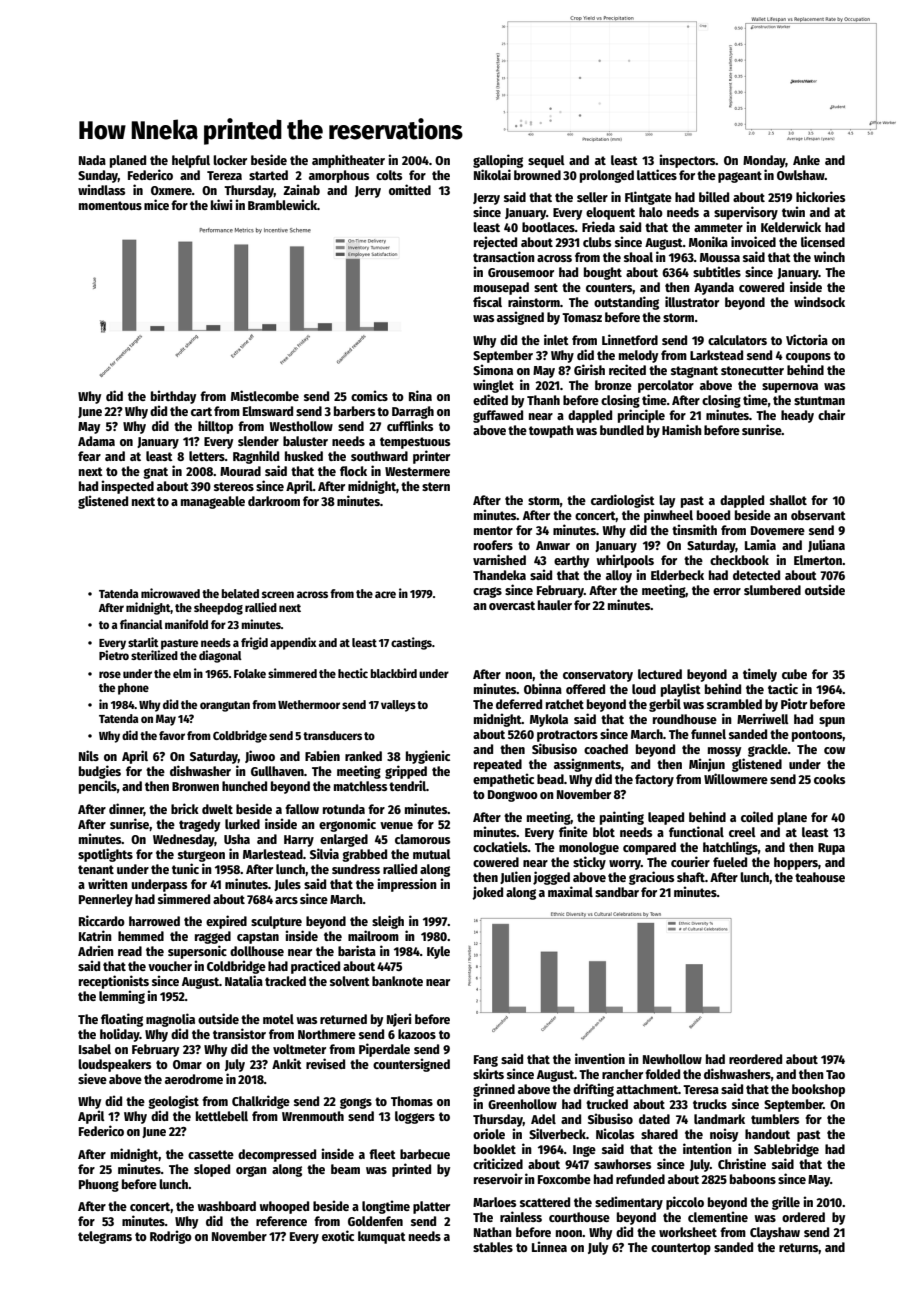 This page has width=924, height=1308. Describe the element at coordinates (260, 756) in the page. I see `Jiwoo` at that location.
